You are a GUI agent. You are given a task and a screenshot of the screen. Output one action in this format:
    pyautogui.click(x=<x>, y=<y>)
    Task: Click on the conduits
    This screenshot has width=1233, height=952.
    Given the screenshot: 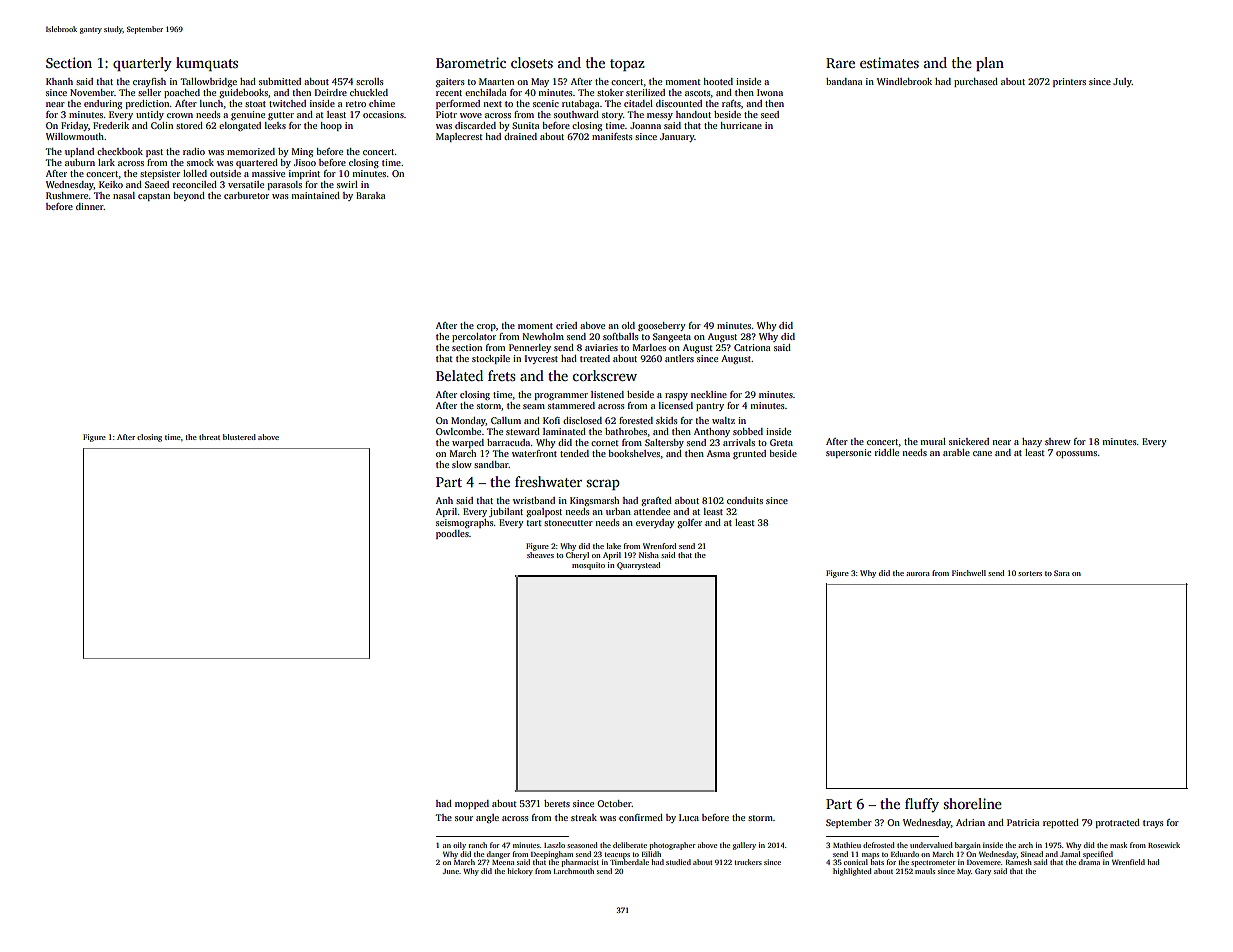 What is the action you would take?
    pyautogui.click(x=745, y=500)
